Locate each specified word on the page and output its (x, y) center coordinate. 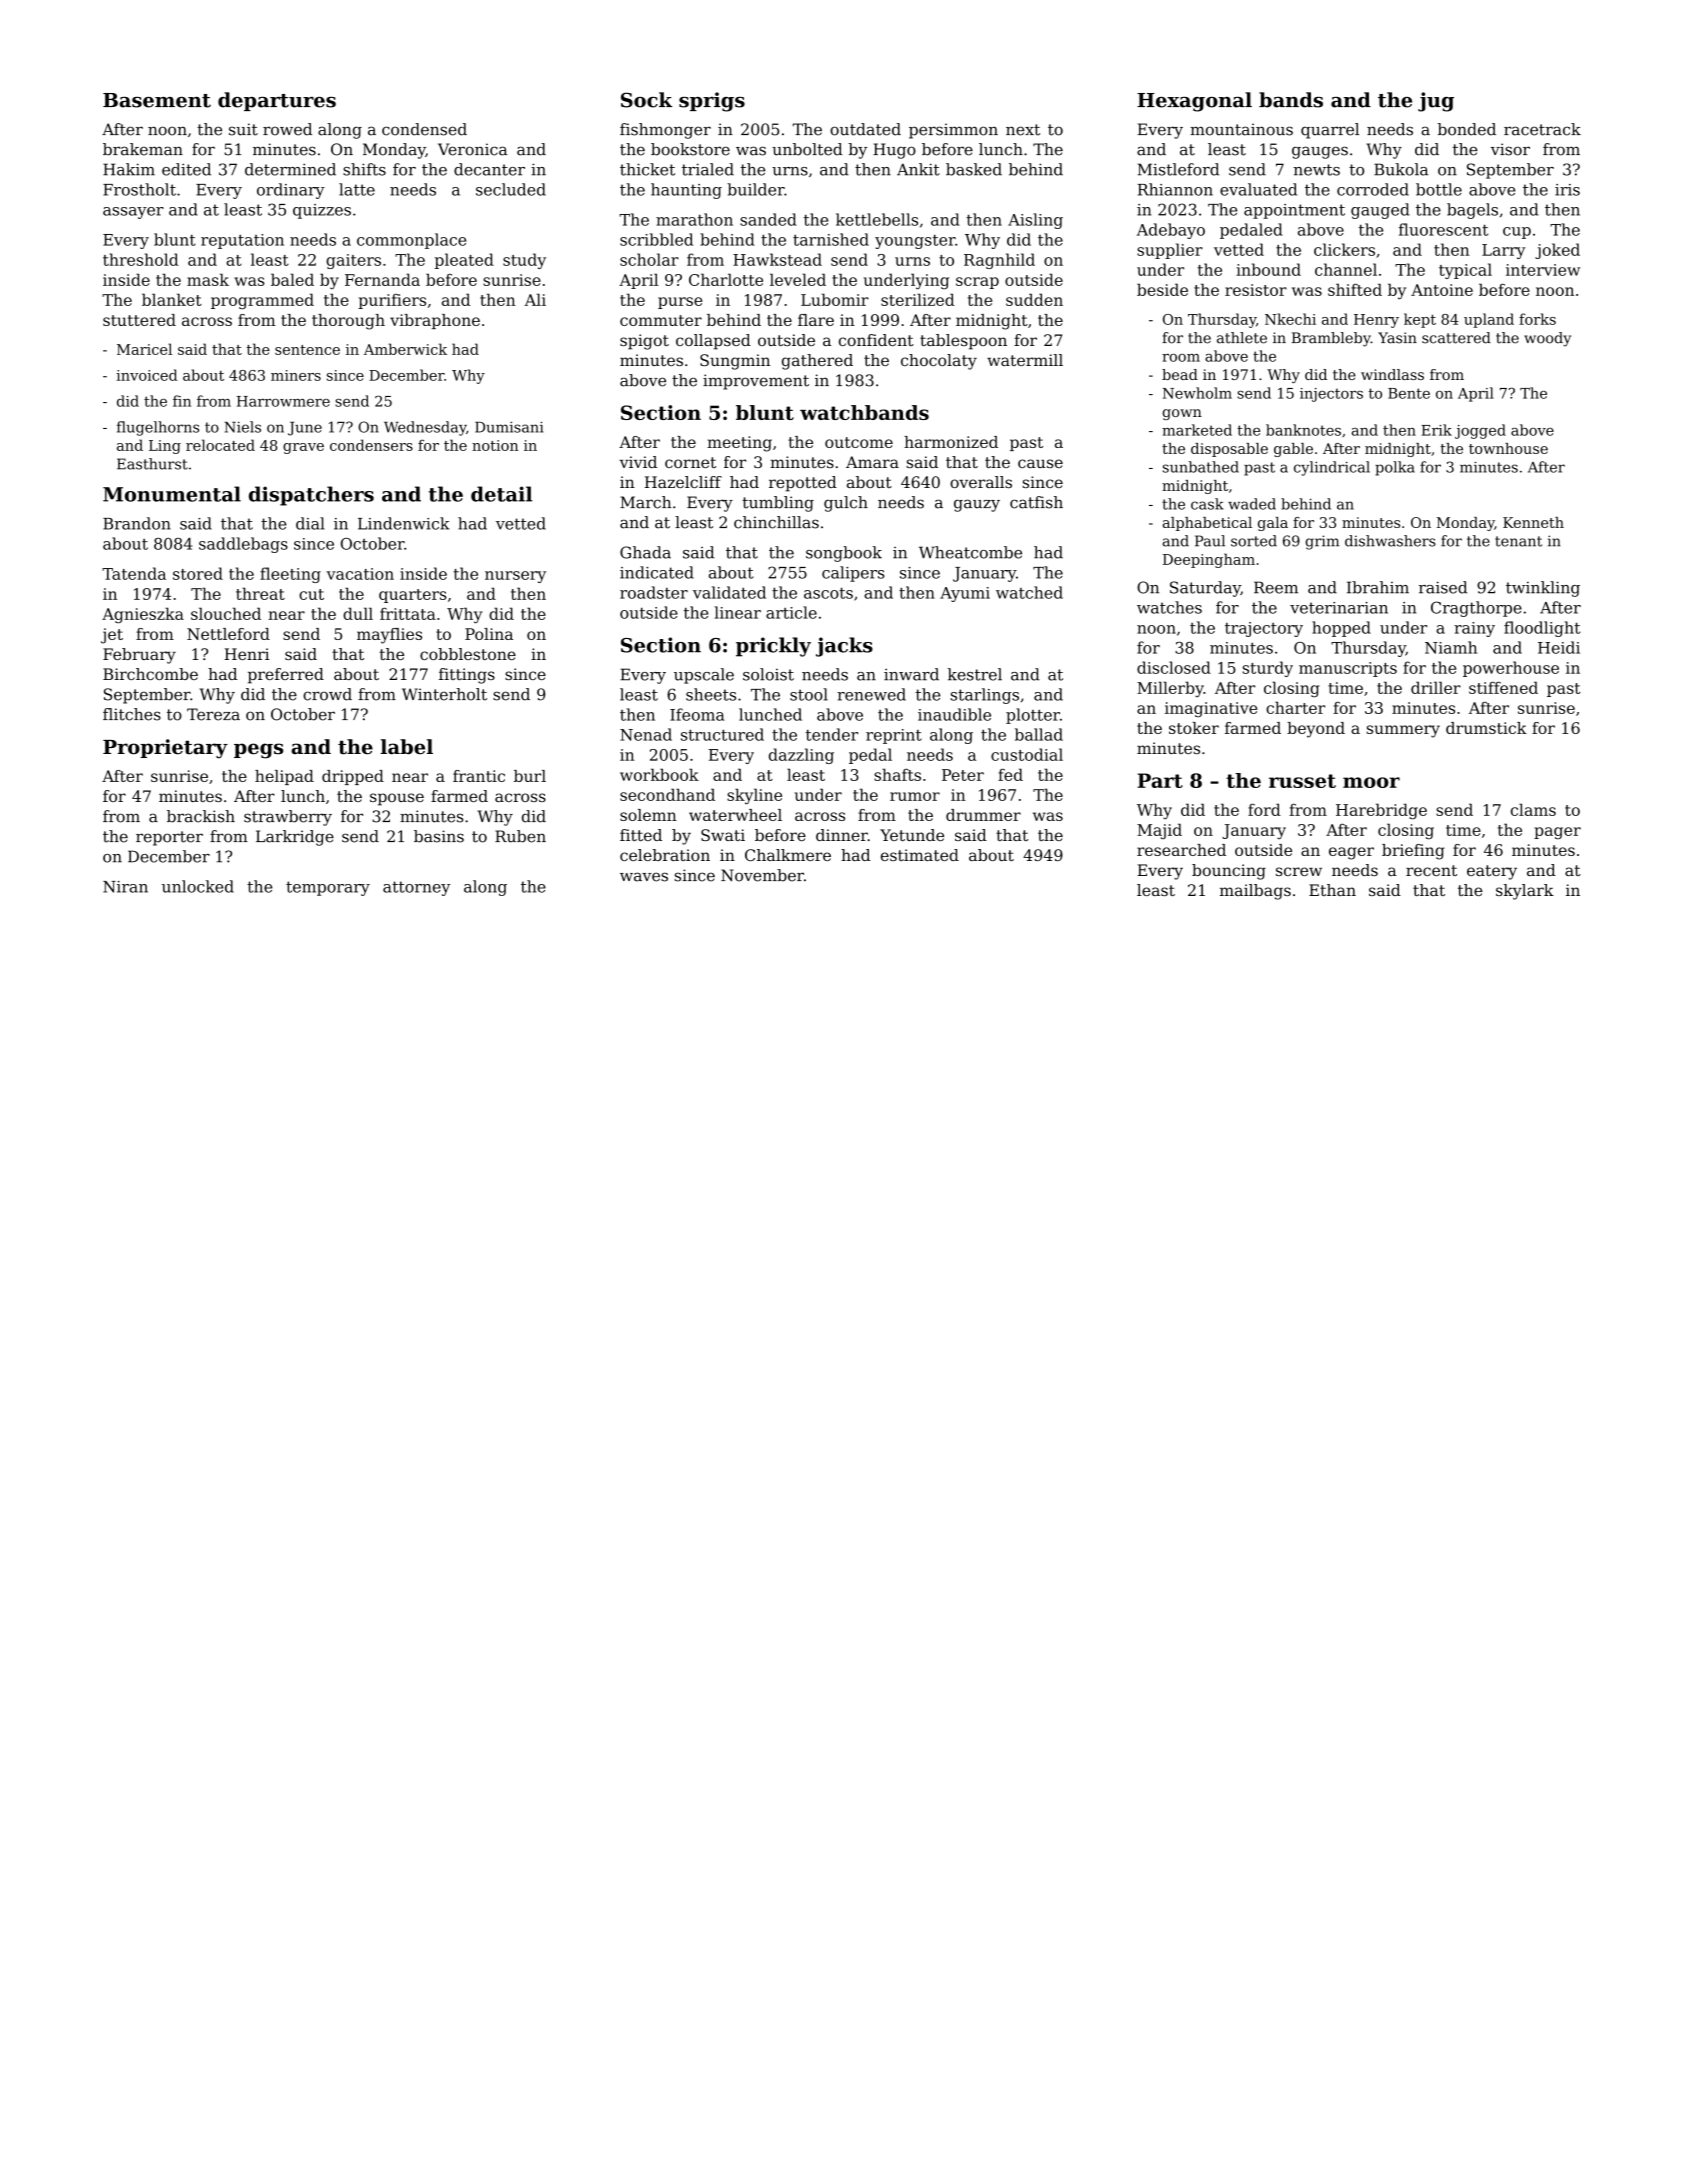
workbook (659, 774)
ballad (1039, 734)
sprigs (712, 102)
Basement (157, 100)
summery (1403, 731)
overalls (981, 482)
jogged (1480, 431)
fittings (467, 676)
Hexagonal (1194, 102)
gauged (1380, 211)
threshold (141, 259)
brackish (201, 816)
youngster (915, 241)
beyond (1316, 730)
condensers (371, 445)
